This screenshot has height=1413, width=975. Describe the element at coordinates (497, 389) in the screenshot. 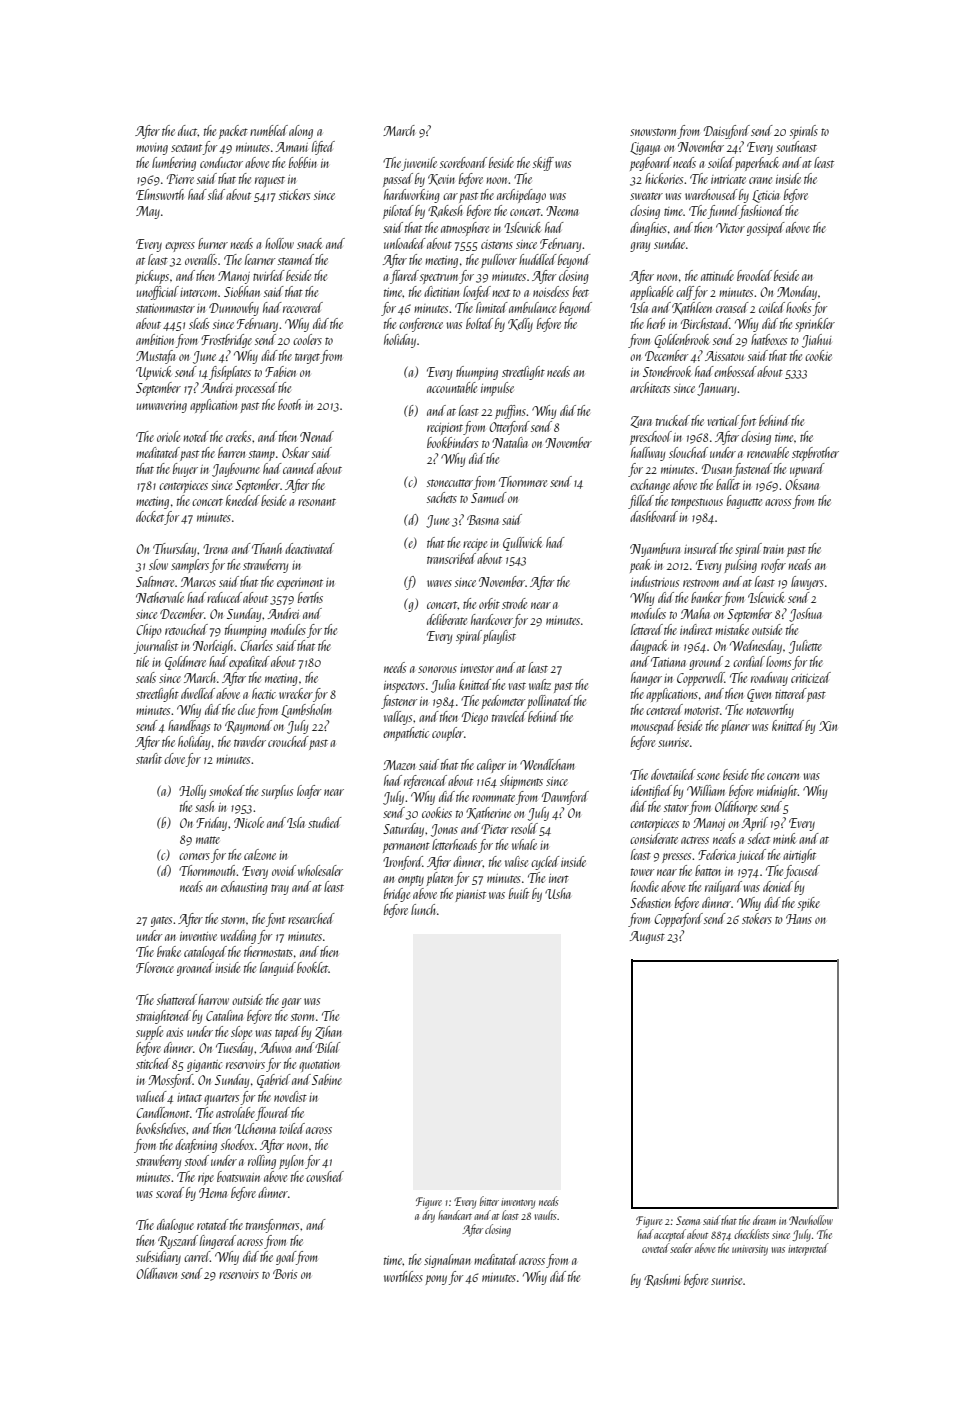

I see `impulse` at that location.
